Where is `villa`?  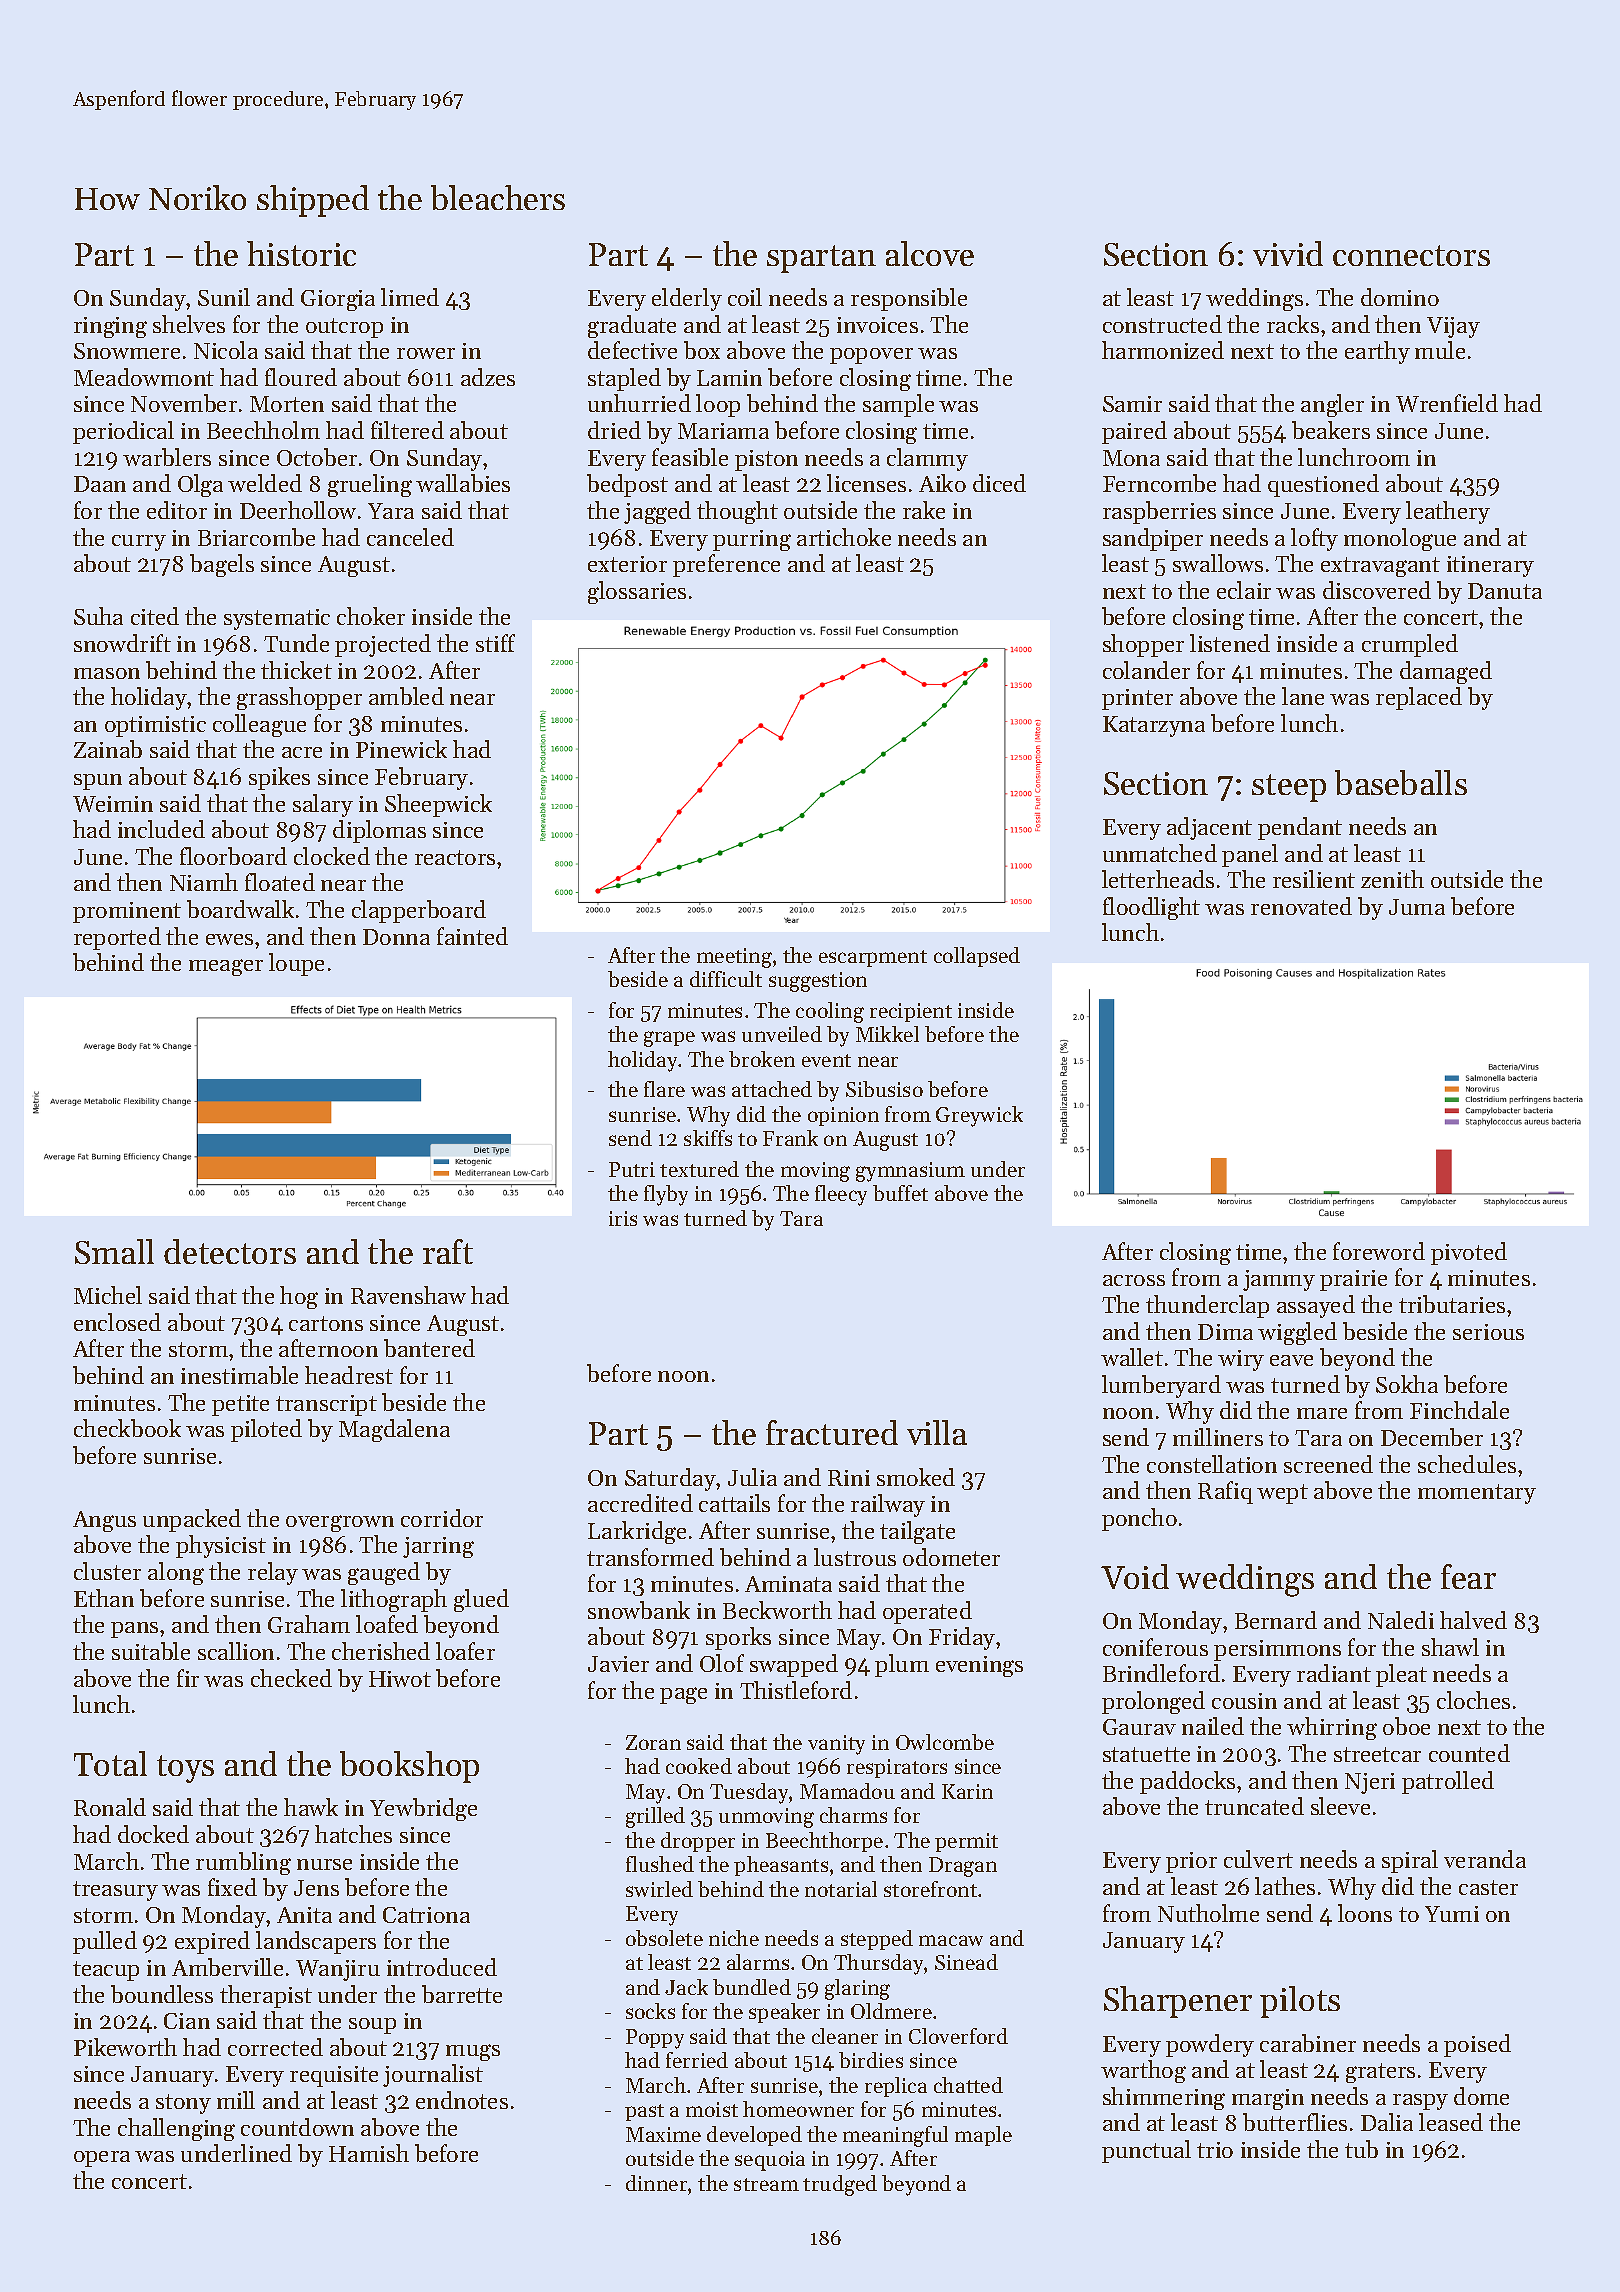 villa is located at coordinates (937, 1432).
